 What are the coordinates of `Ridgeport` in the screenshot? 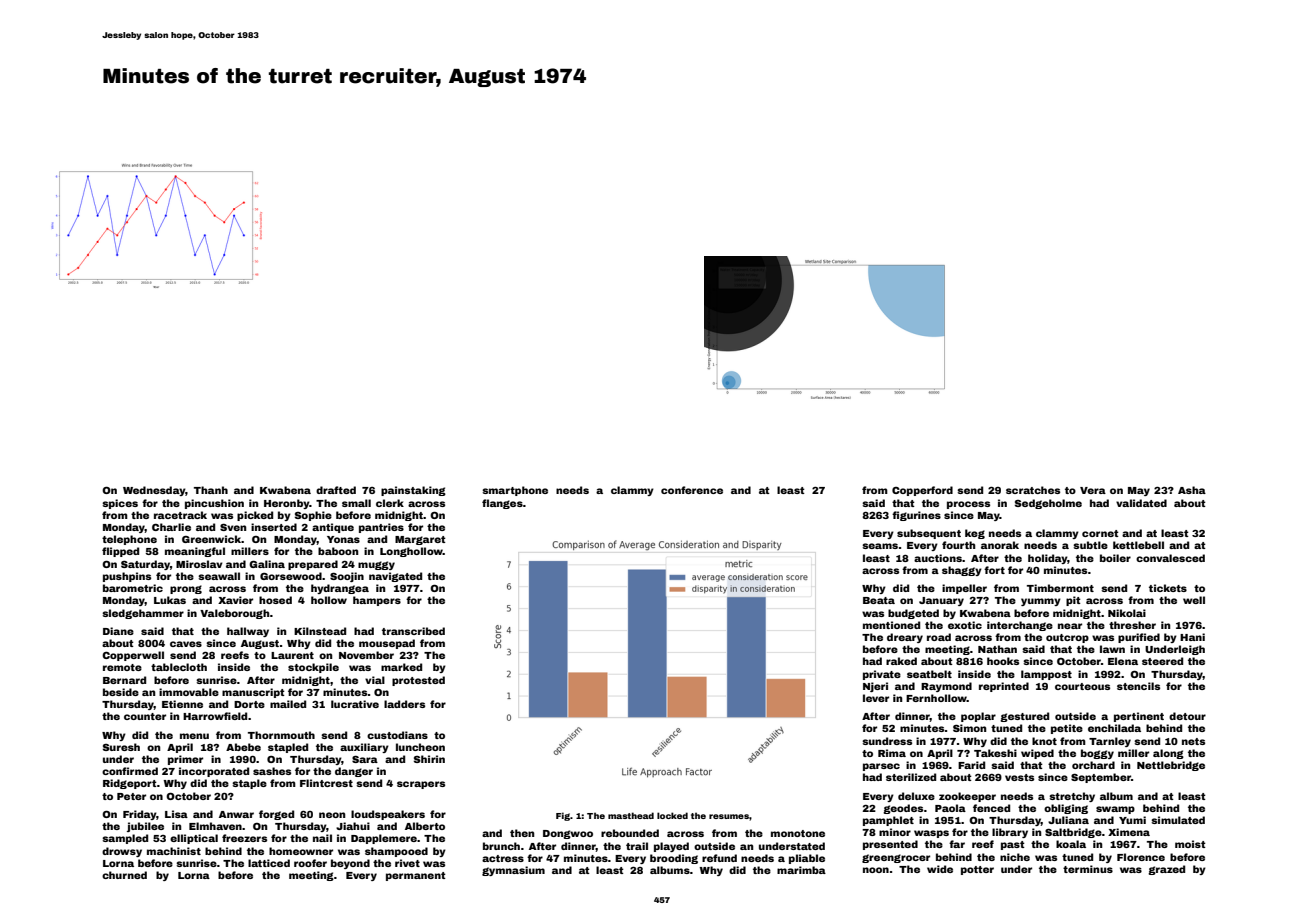 It's located at (130, 784).
